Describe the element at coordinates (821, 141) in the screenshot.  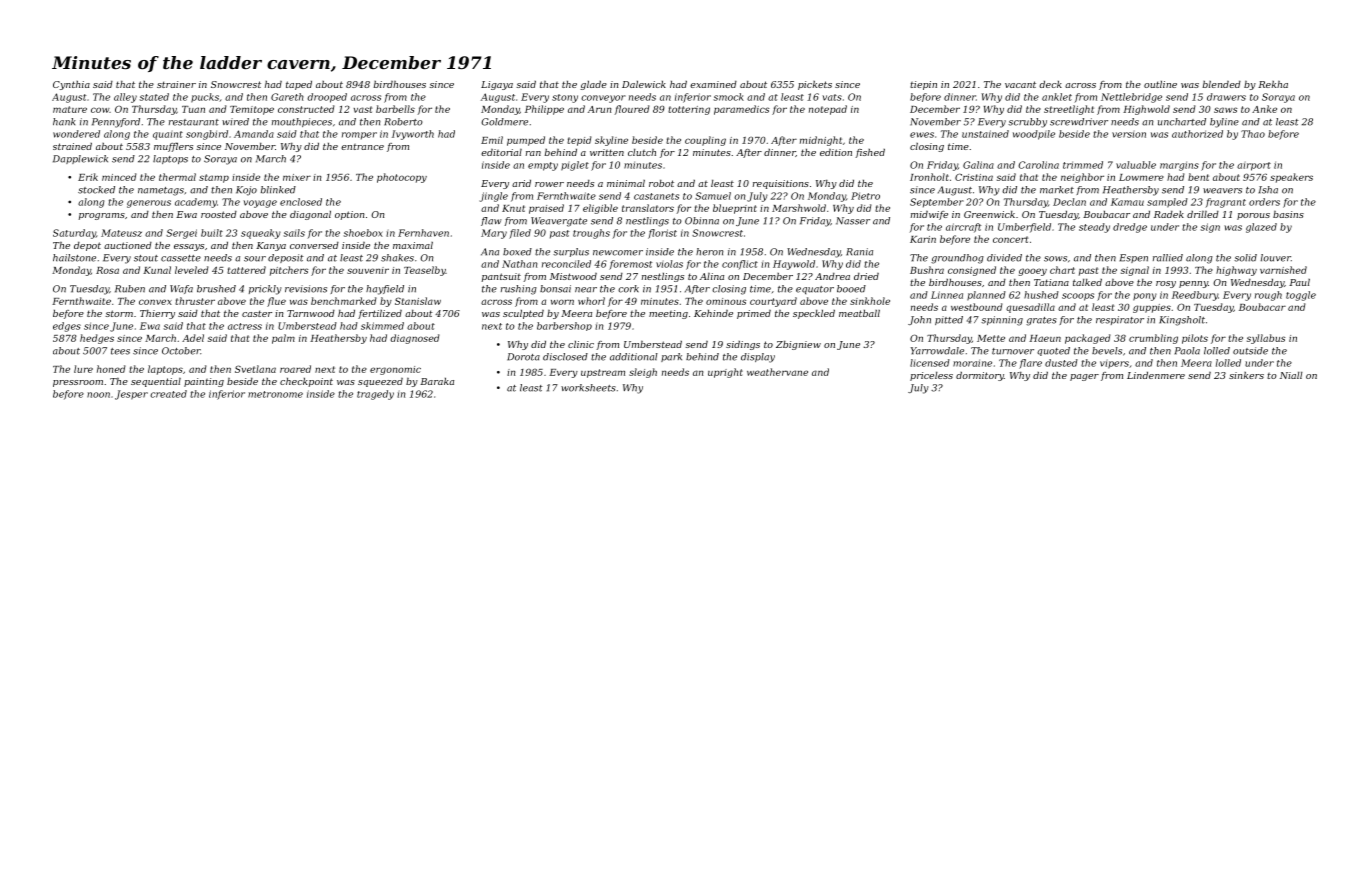
I see `midnight` at that location.
